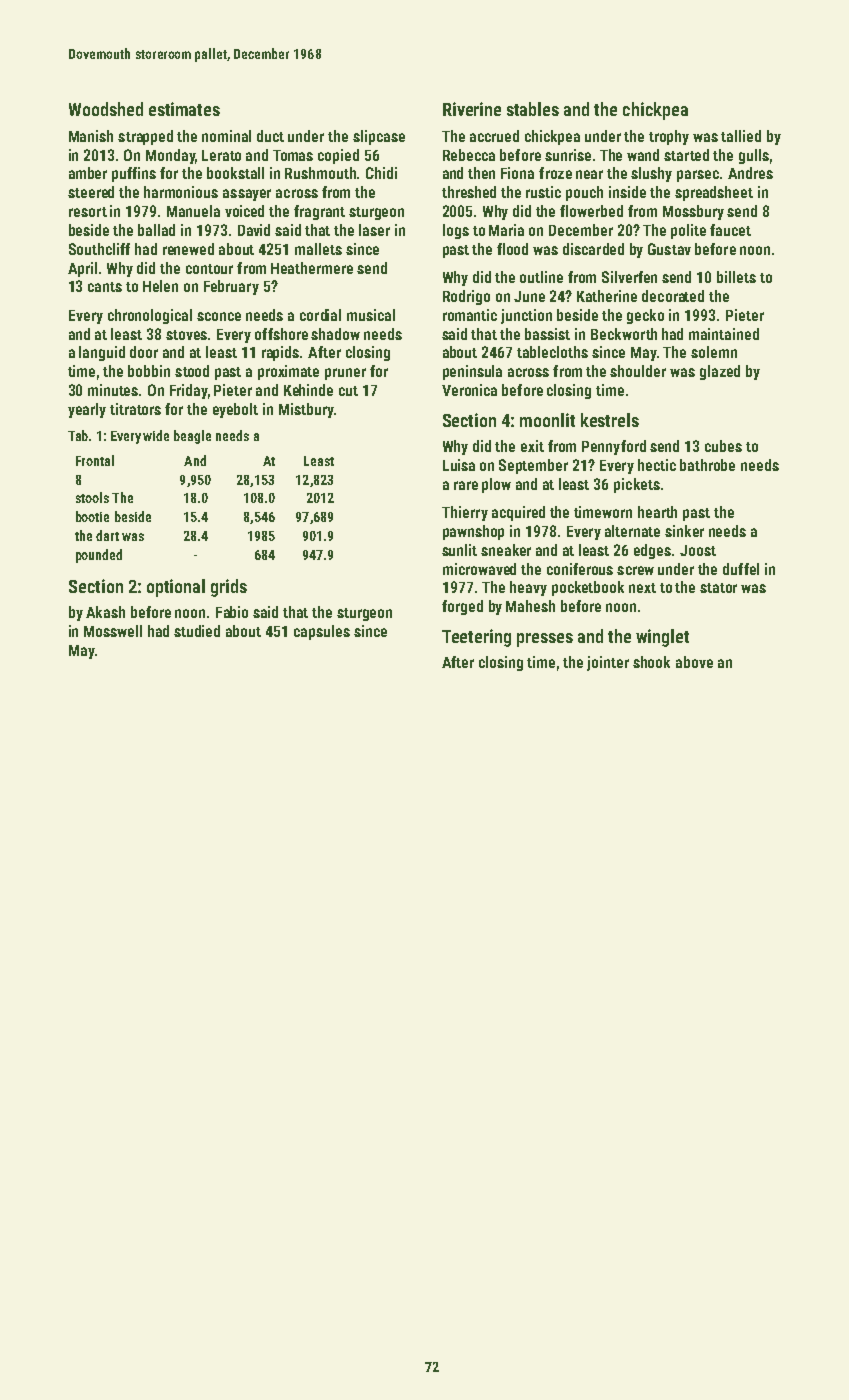  What do you see at coordinates (184, 109) in the screenshot?
I see `estimates` at bounding box center [184, 109].
